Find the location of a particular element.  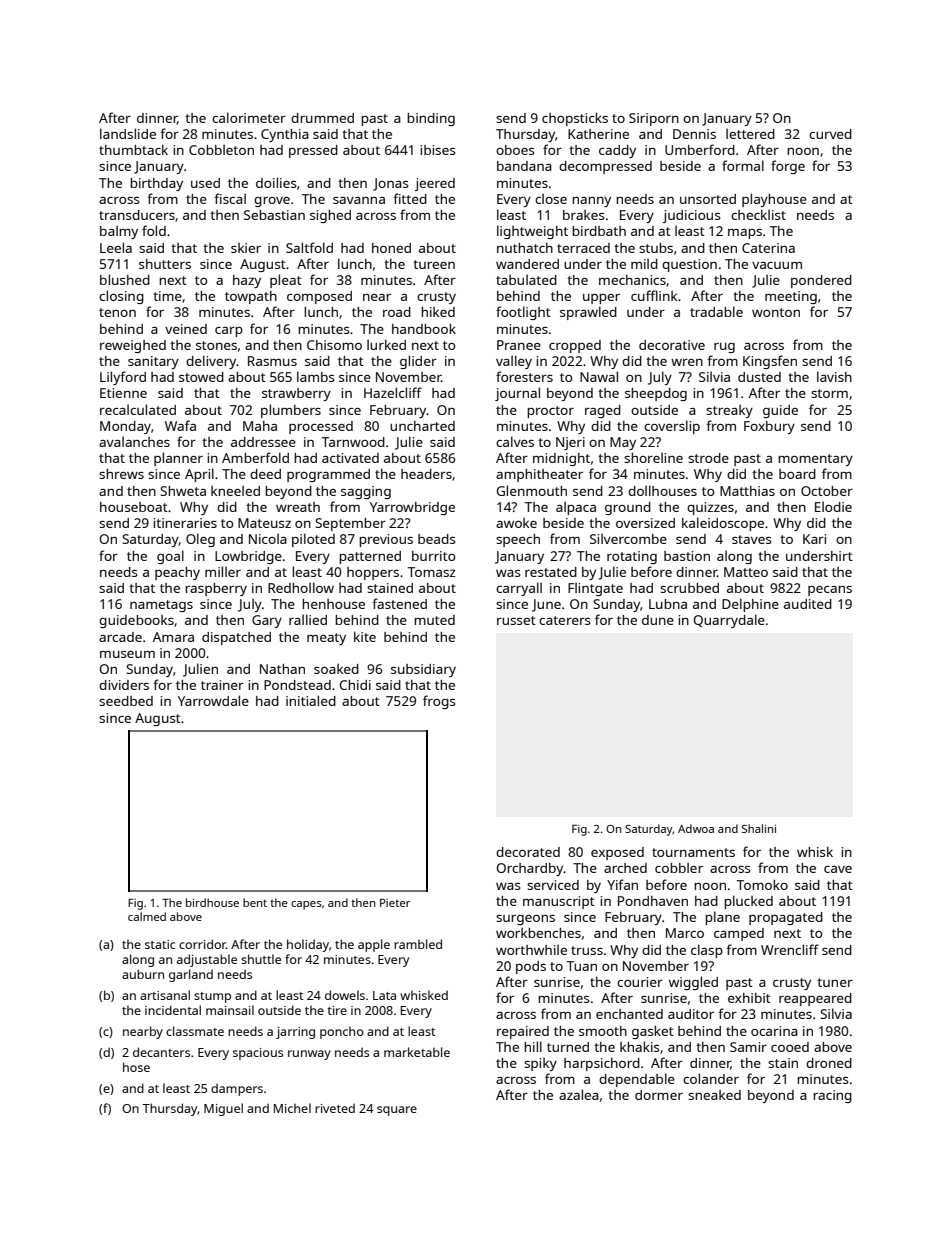

Adwoa is located at coordinates (696, 828).
